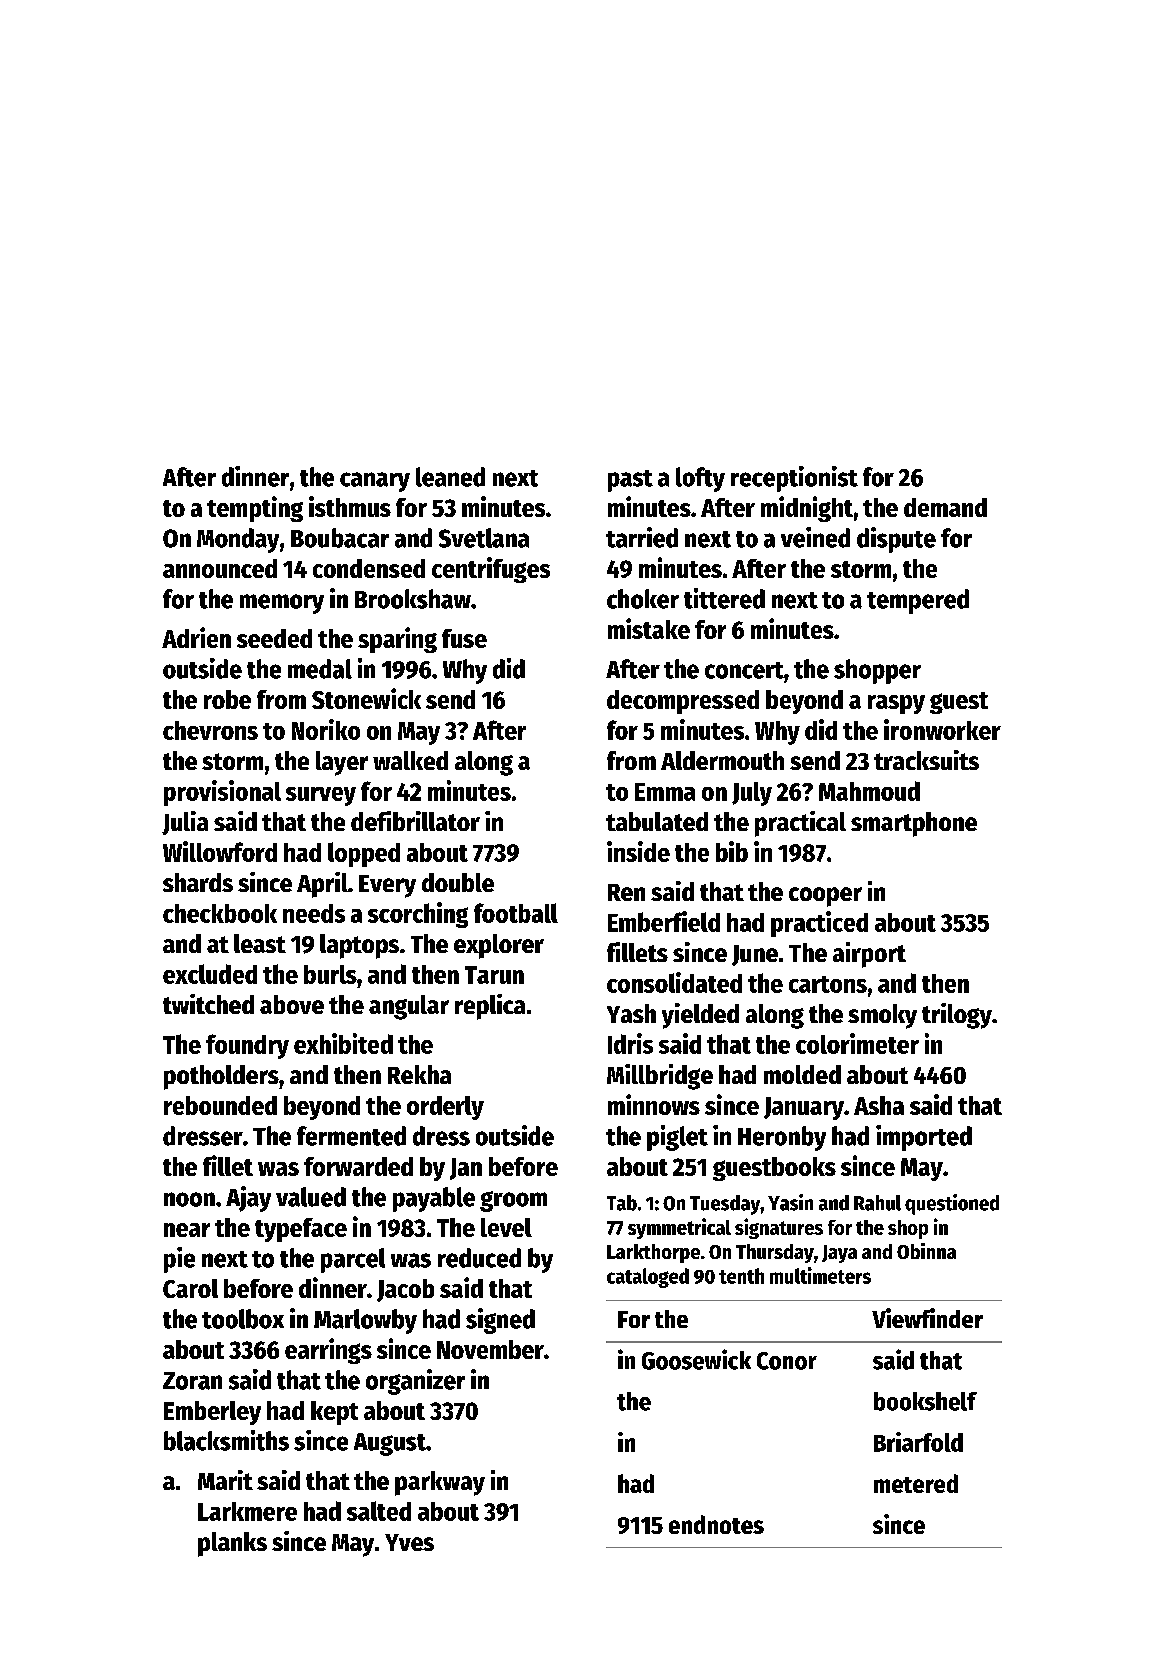  Describe the element at coordinates (945, 507) in the screenshot. I see `demand` at that location.
